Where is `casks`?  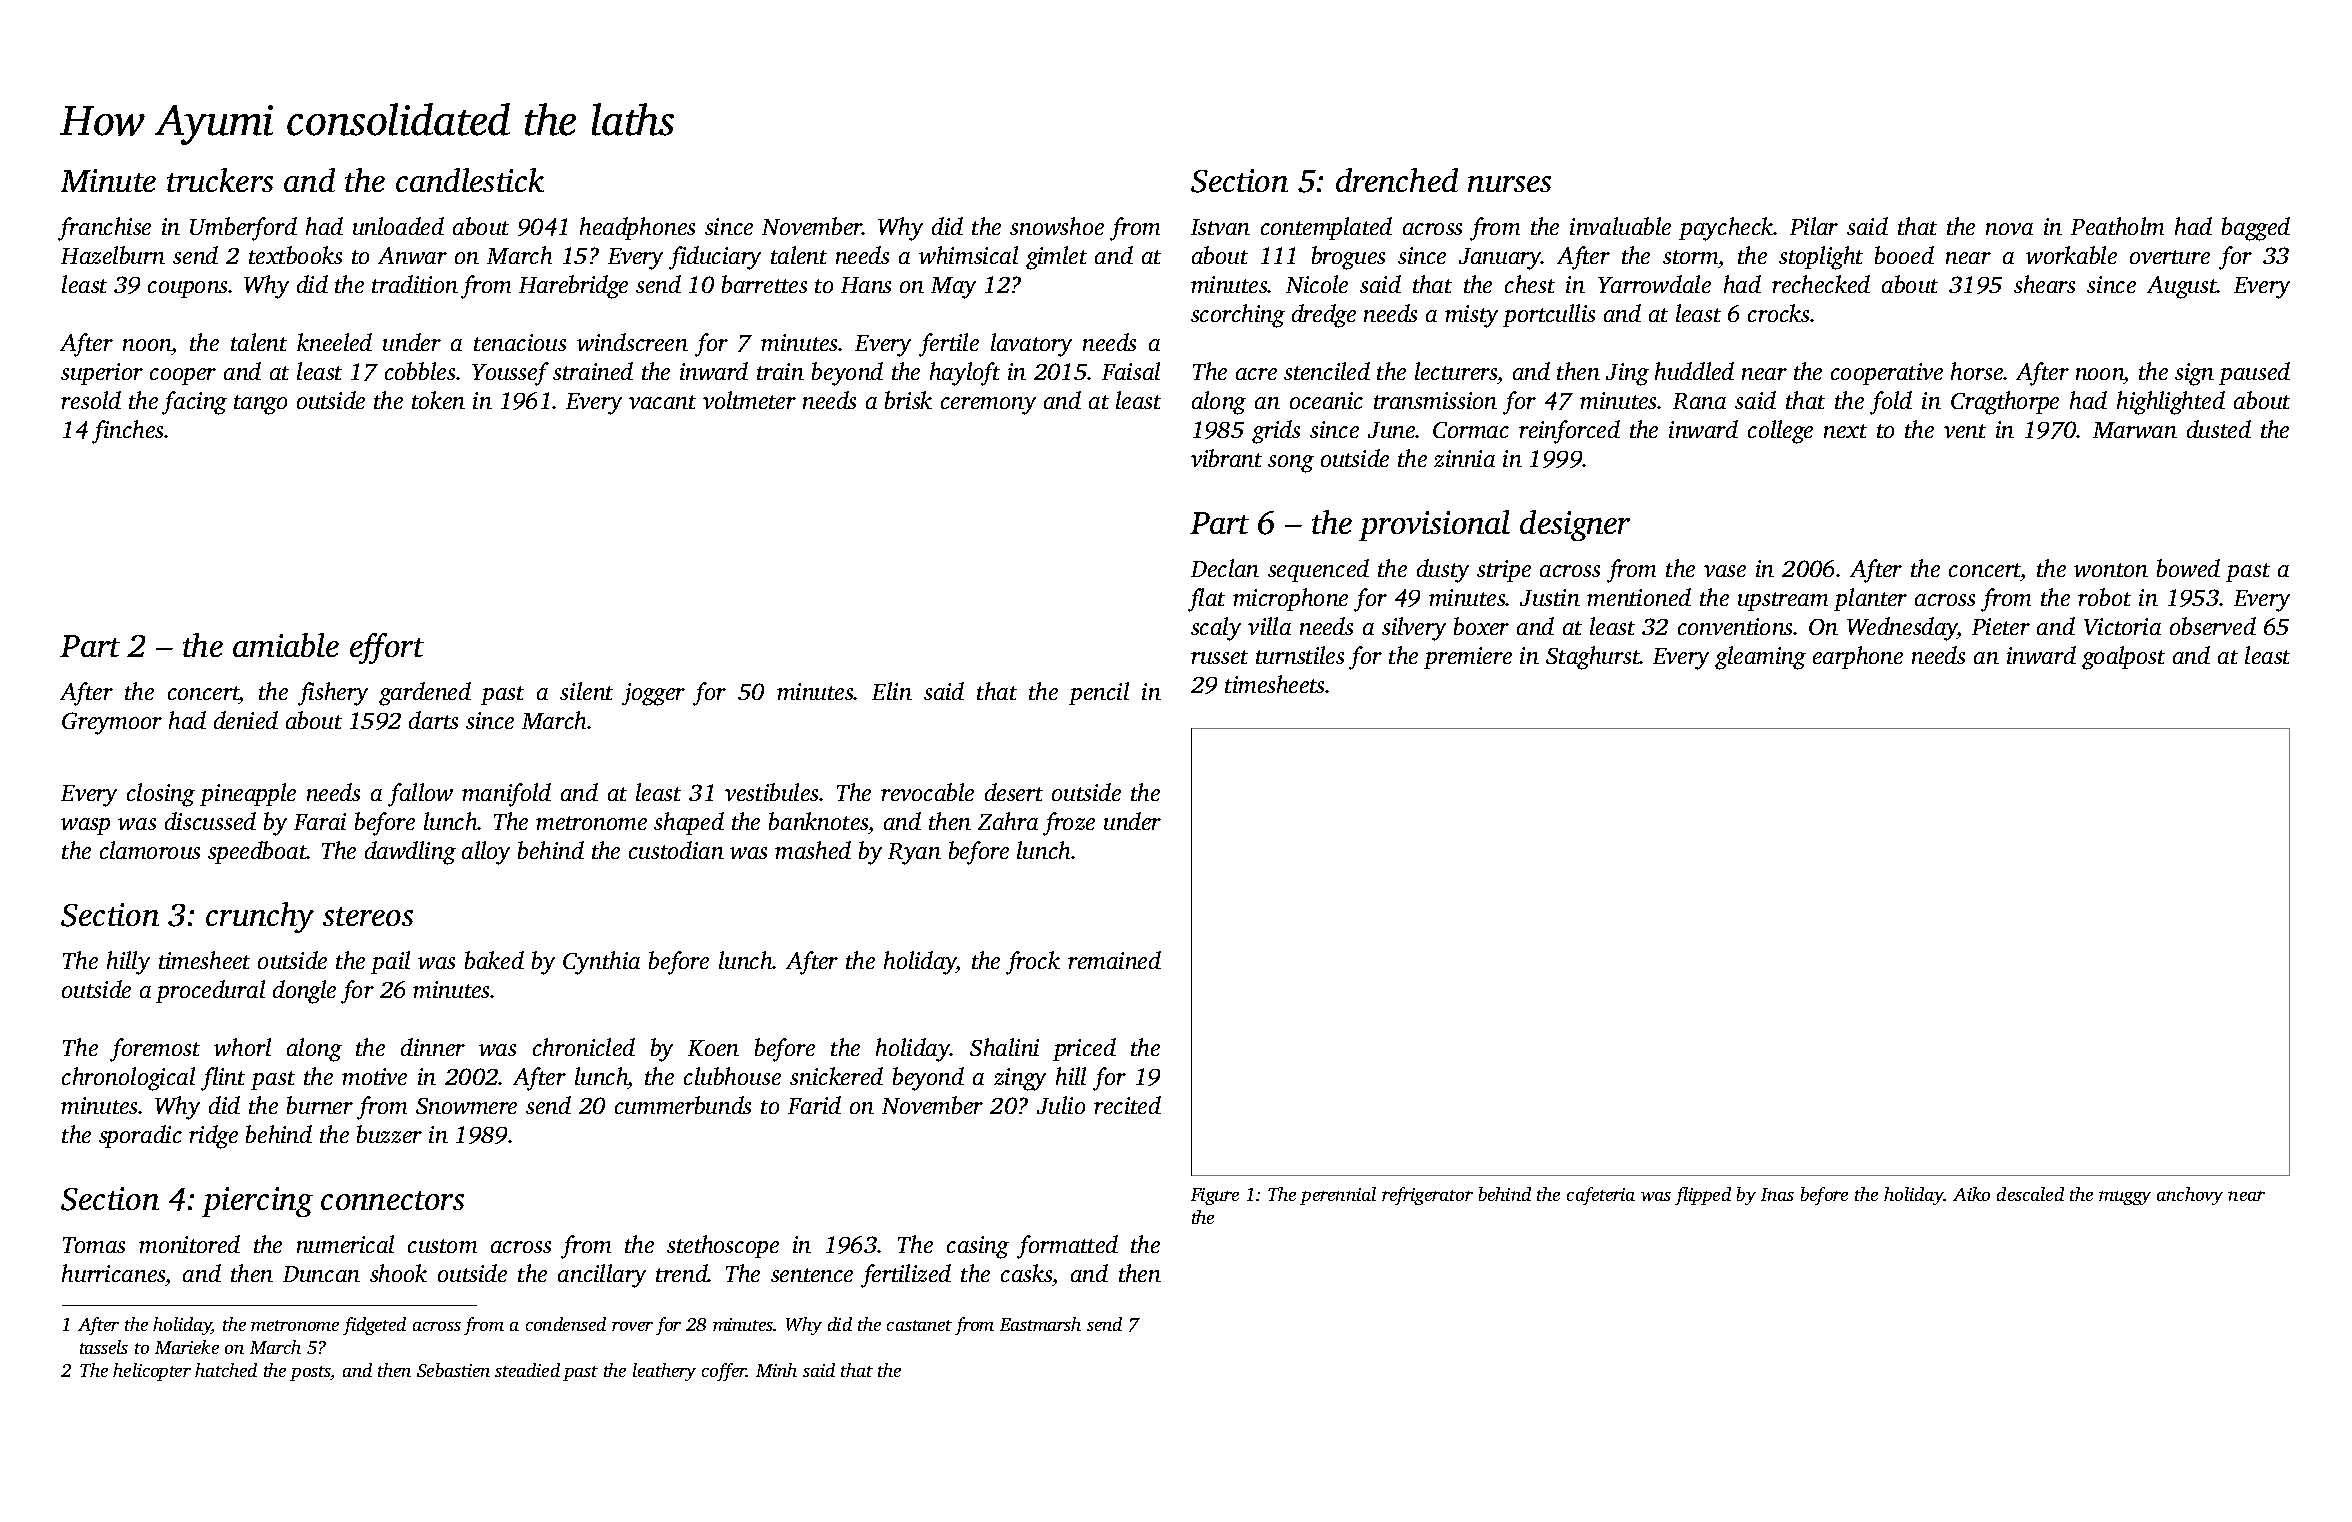
casks is located at coordinates (1026, 1273).
